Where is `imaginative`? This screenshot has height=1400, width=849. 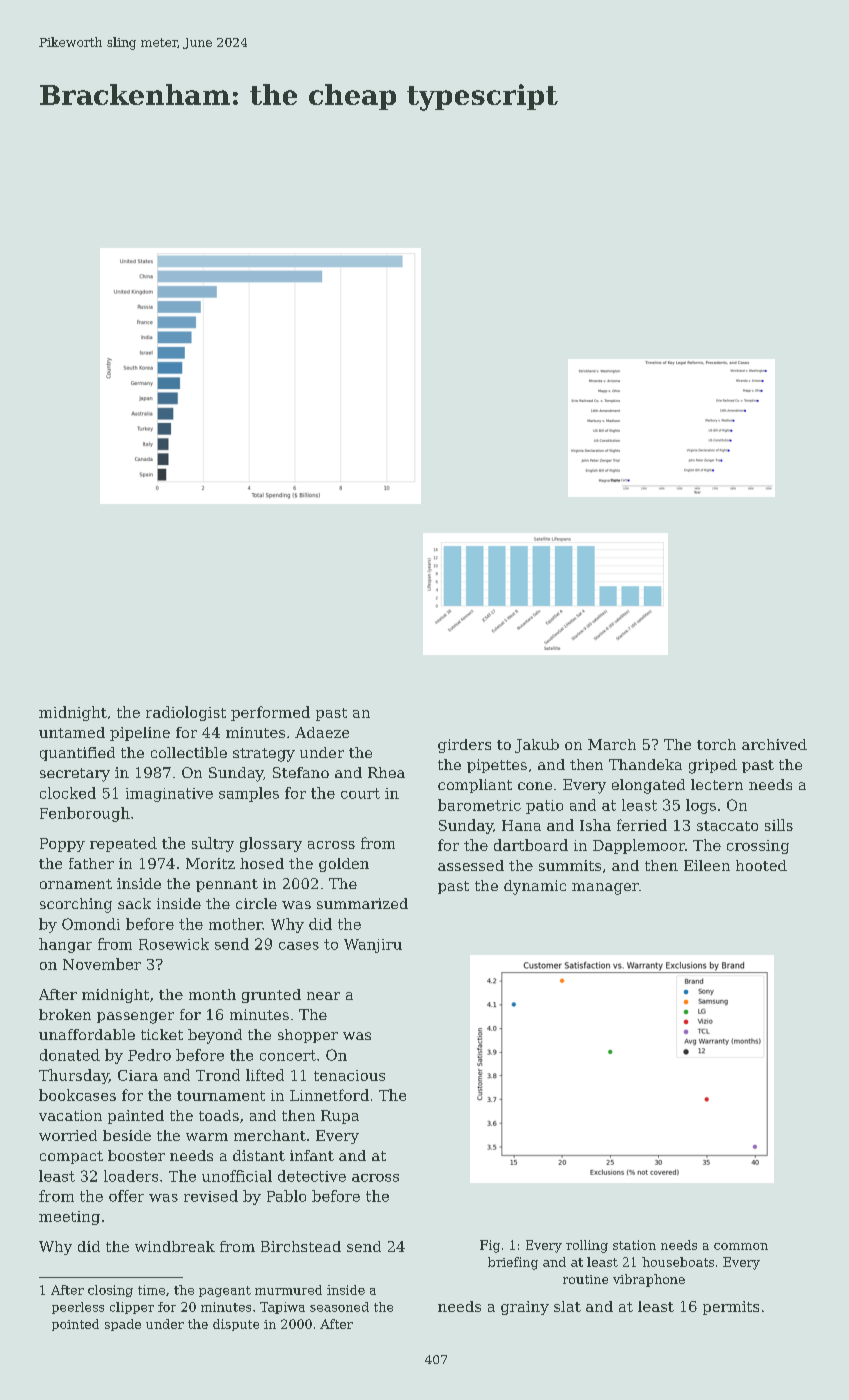
imaginative is located at coordinates (169, 795).
